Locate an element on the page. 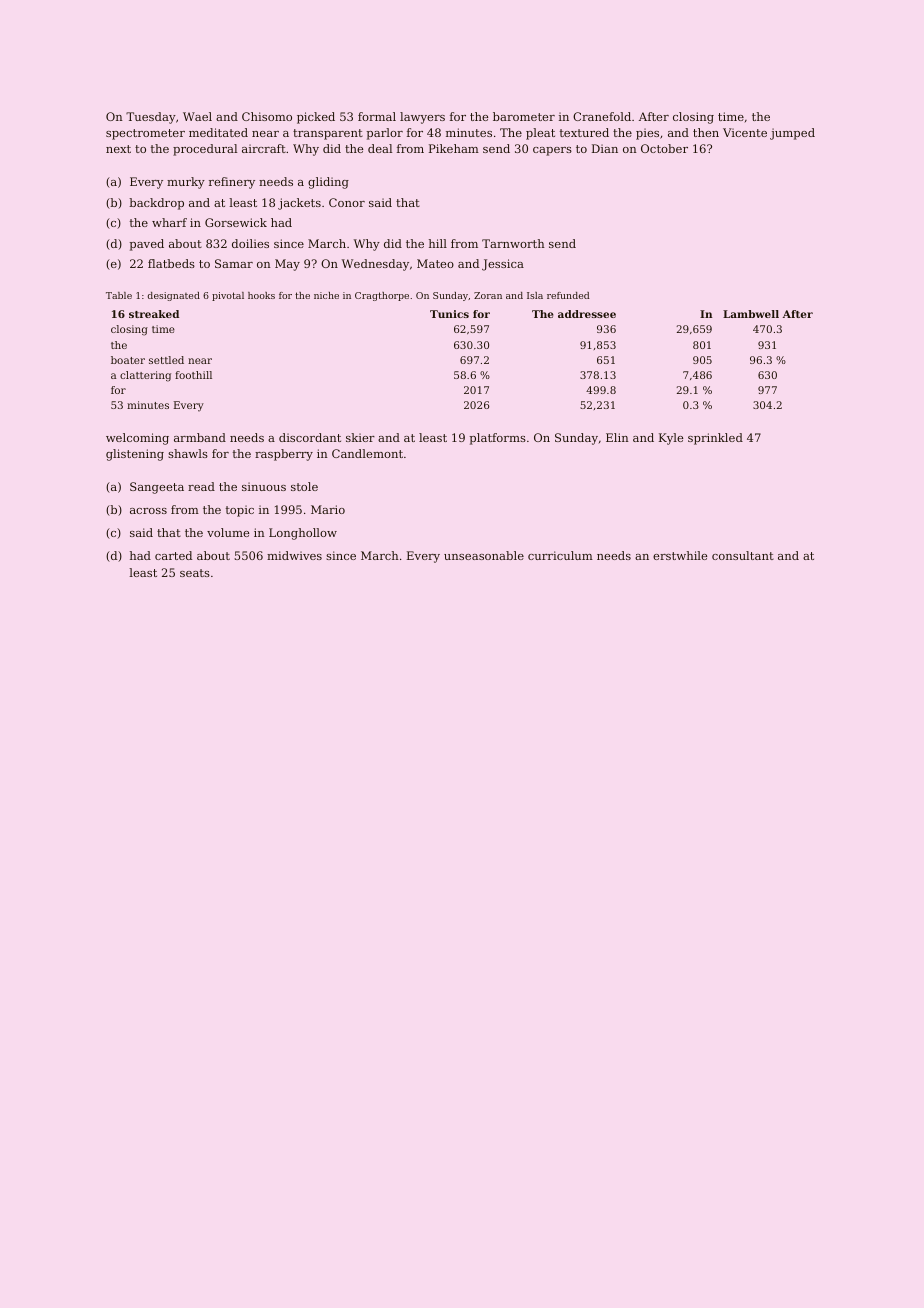 Image resolution: width=924 pixels, height=1308 pixels. barometer is located at coordinates (524, 116).
